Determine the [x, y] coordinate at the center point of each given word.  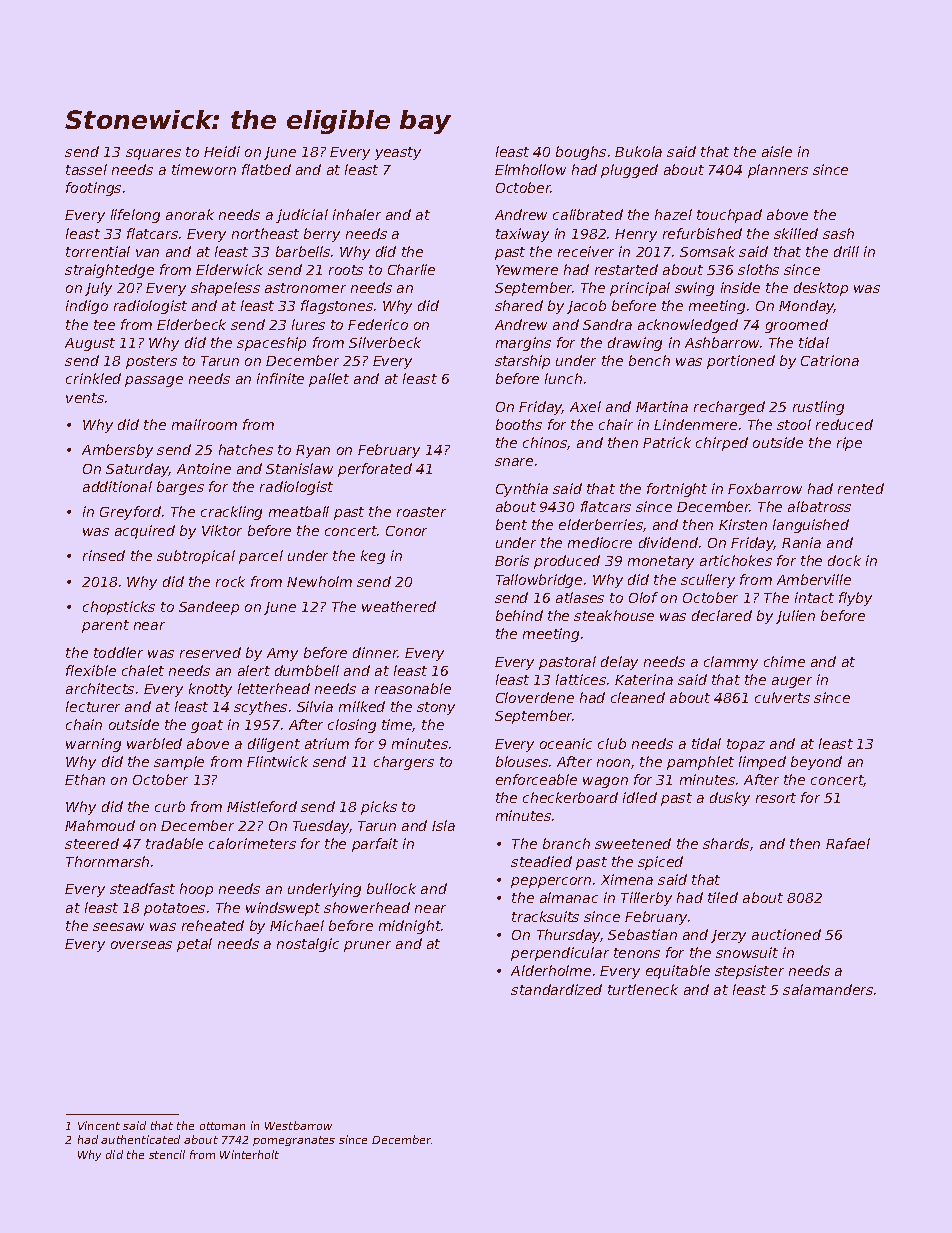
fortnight [677, 490]
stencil [167, 1154]
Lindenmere [695, 424]
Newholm [319, 581]
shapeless [225, 289]
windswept [283, 909]
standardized [556, 989]
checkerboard [570, 797]
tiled [723, 897]
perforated [375, 470]
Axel [585, 406]
